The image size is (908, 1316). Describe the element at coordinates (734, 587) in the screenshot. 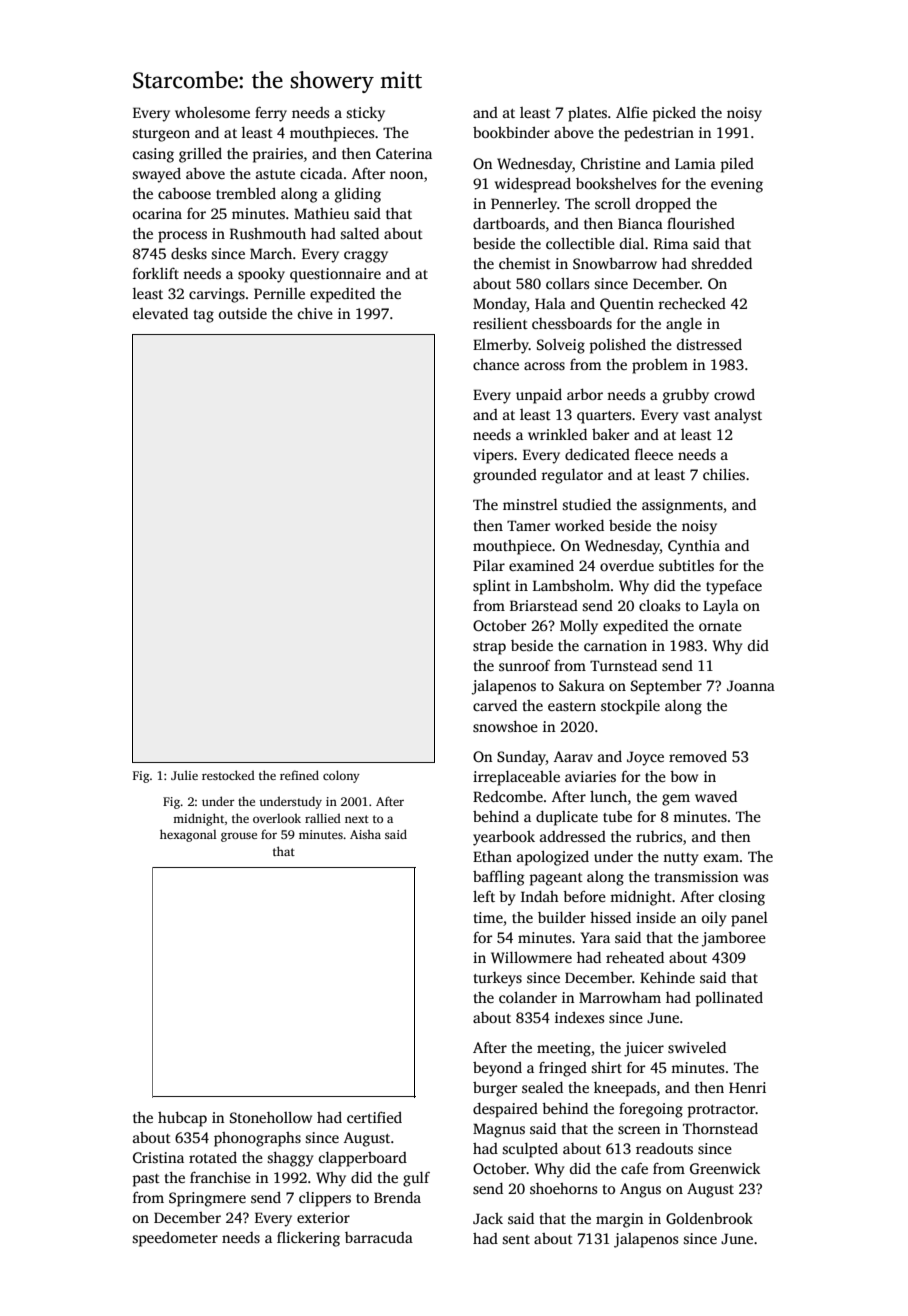

I see `typeface` at that location.
